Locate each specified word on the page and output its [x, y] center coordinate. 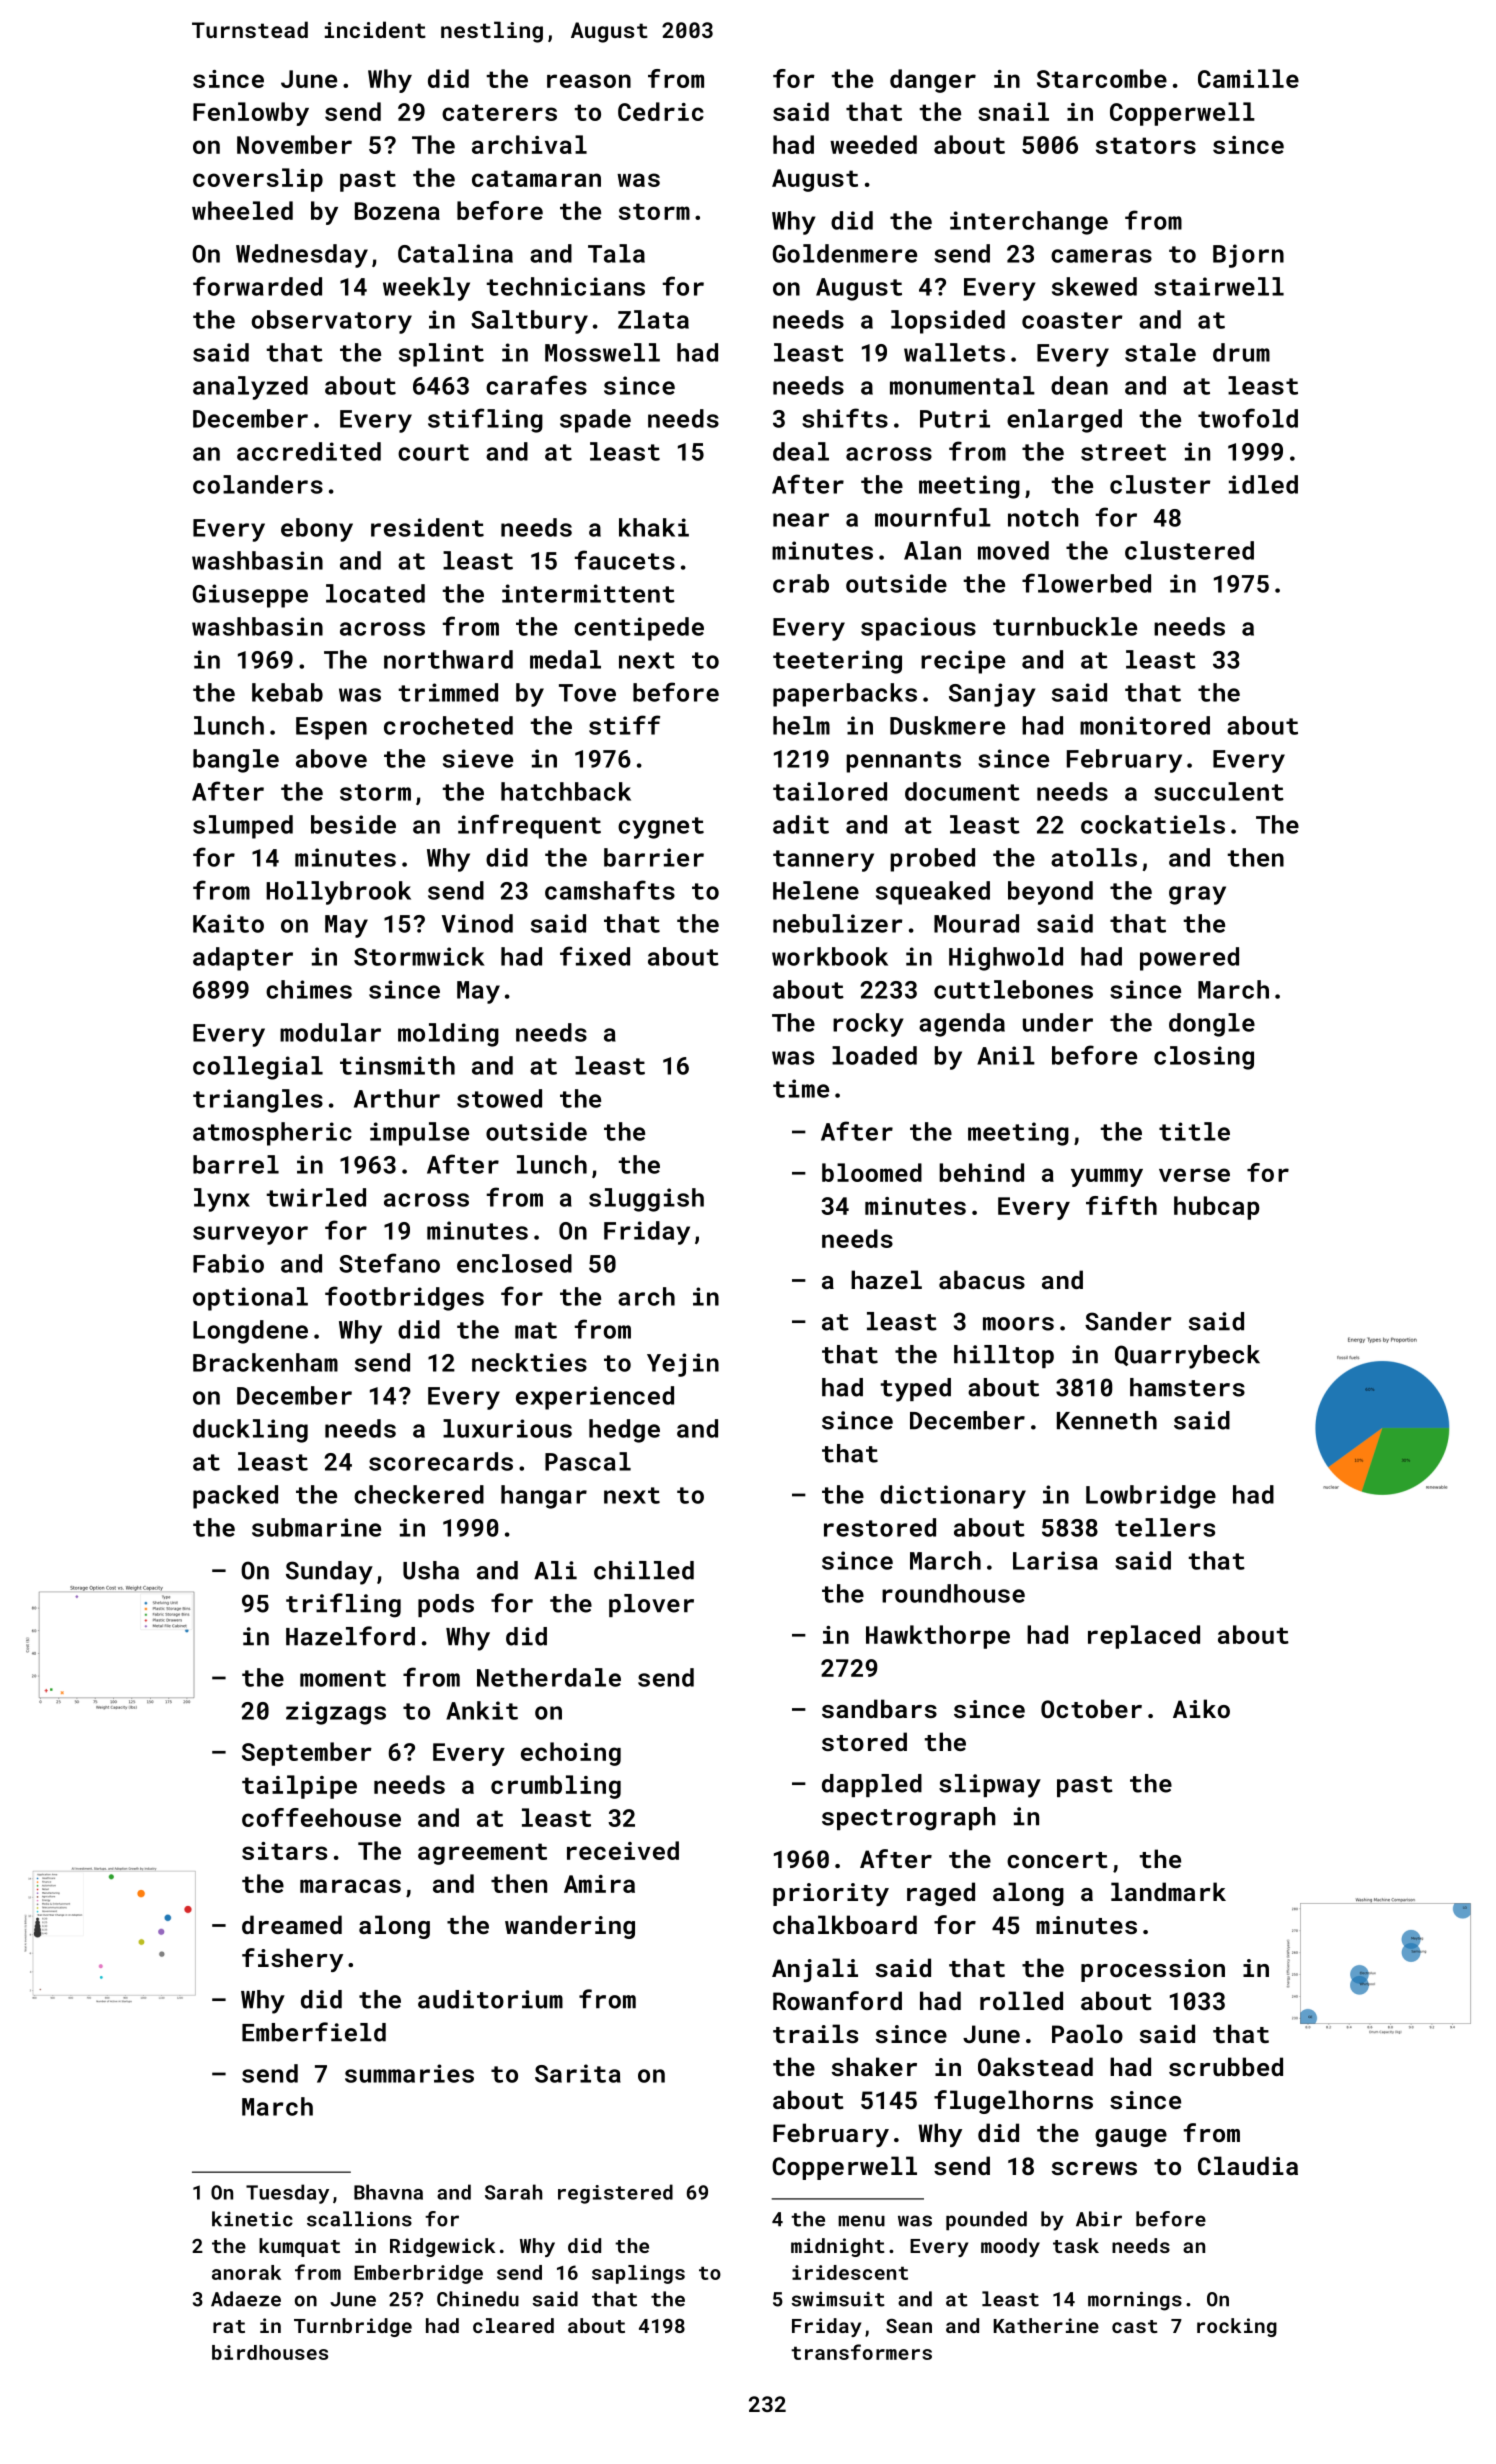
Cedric [661, 111]
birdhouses [270, 2352]
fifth [1121, 1205]
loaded [874, 1055]
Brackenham [265, 1362]
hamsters [1187, 1387]
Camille [1248, 78]
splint [441, 355]
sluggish [646, 1200]
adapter [243, 959]
